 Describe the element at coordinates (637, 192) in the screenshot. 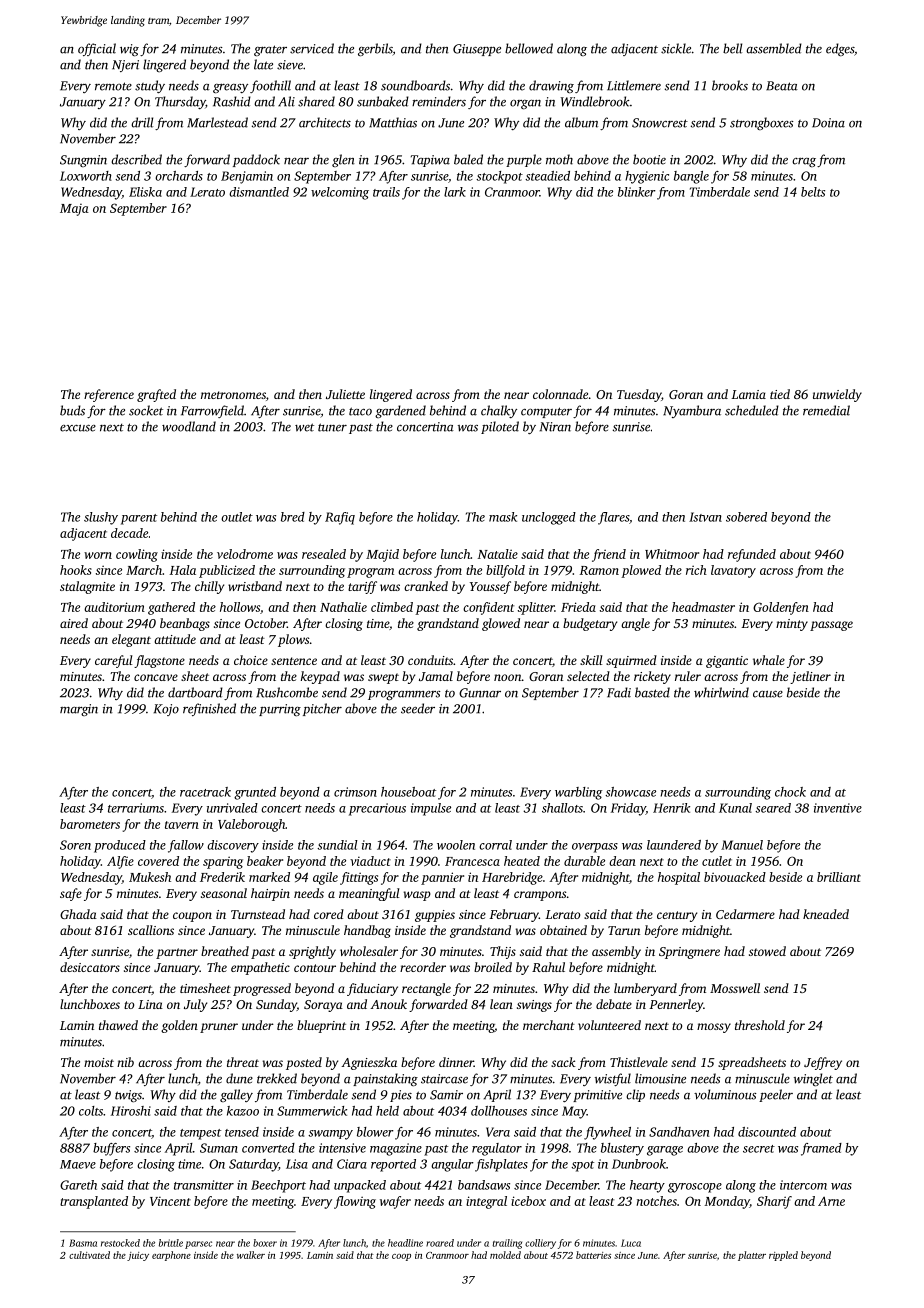

I see `blinker` at that location.
